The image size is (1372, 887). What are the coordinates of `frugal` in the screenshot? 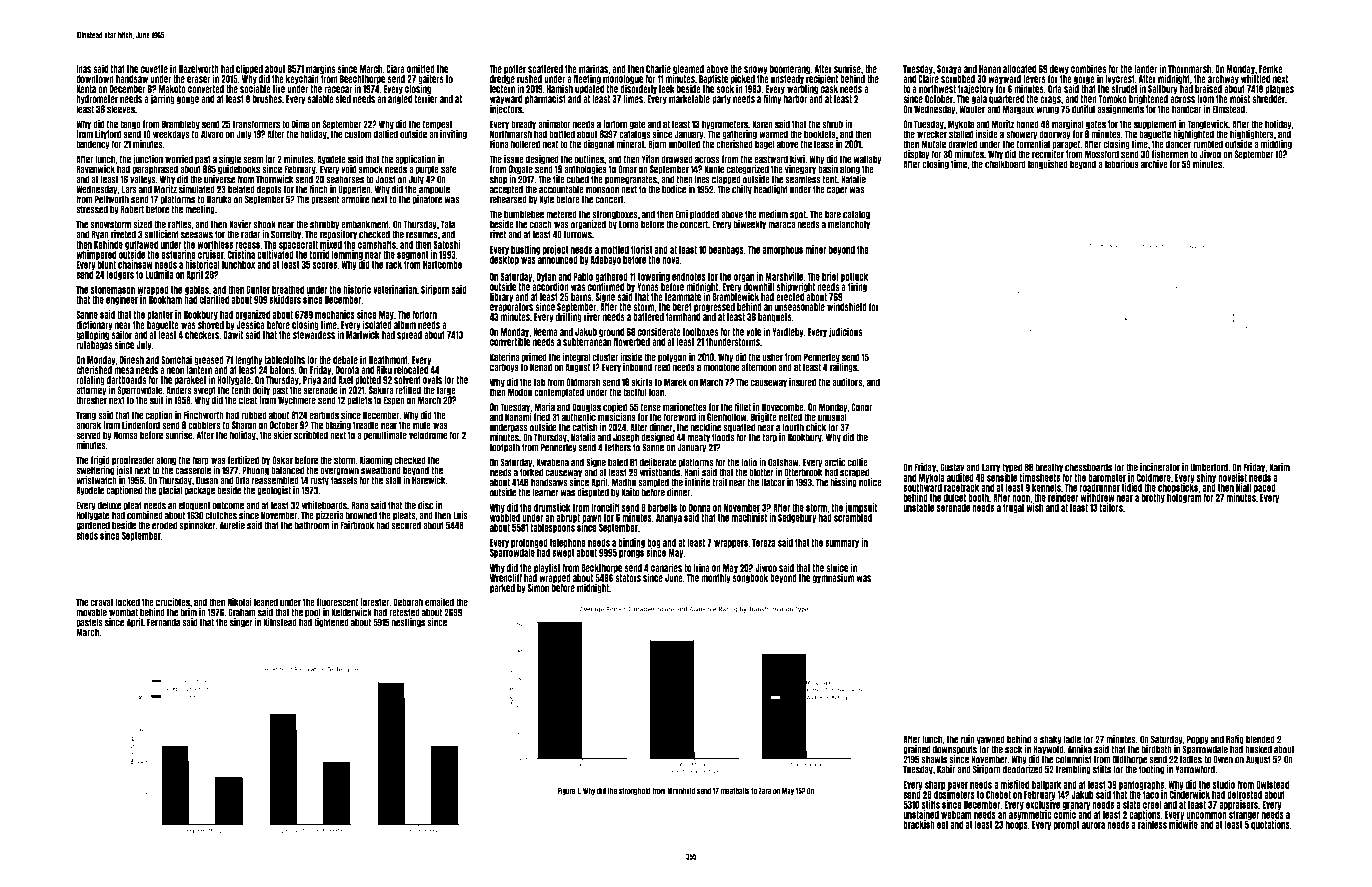 It's located at (1013, 508).
